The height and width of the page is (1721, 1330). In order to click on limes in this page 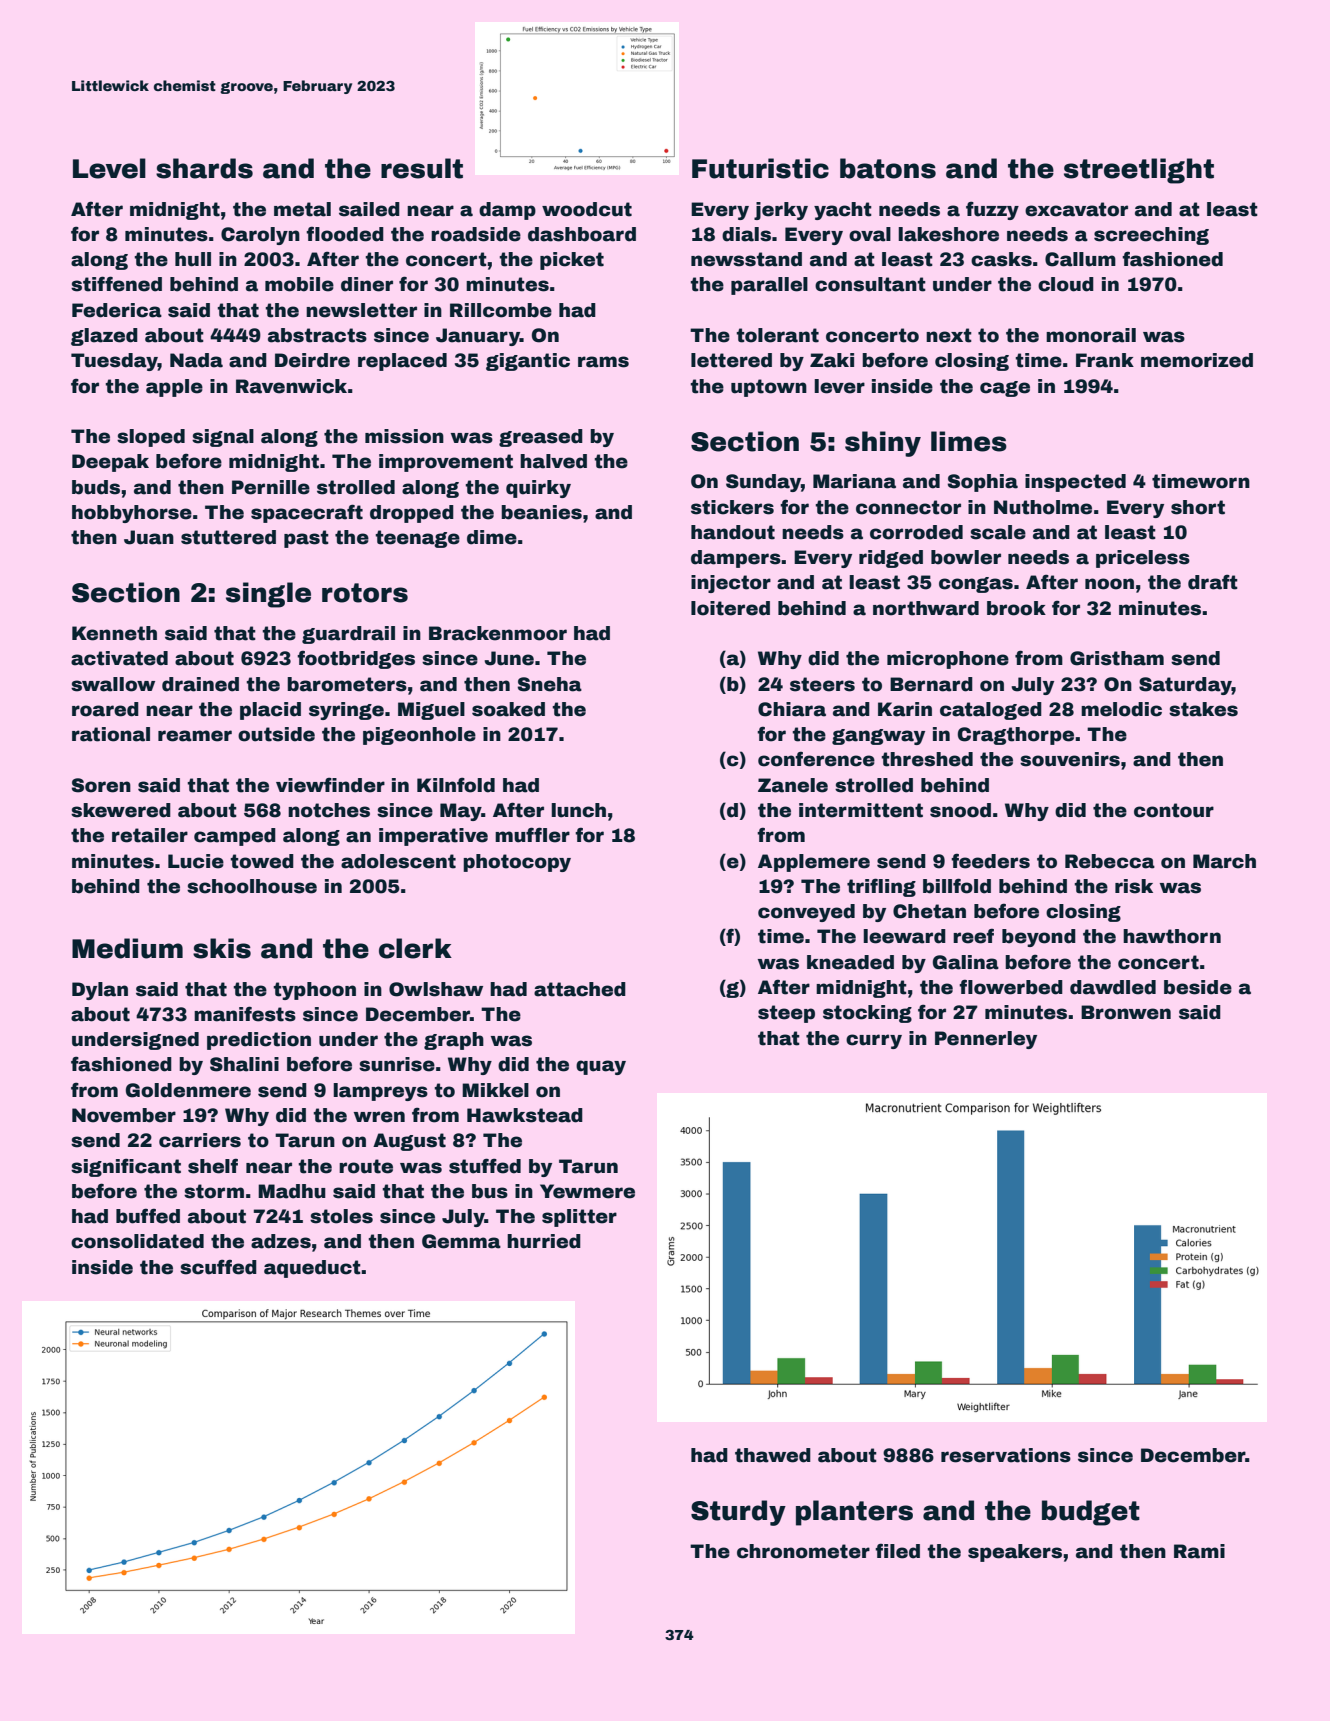, I will do `click(969, 441)`.
